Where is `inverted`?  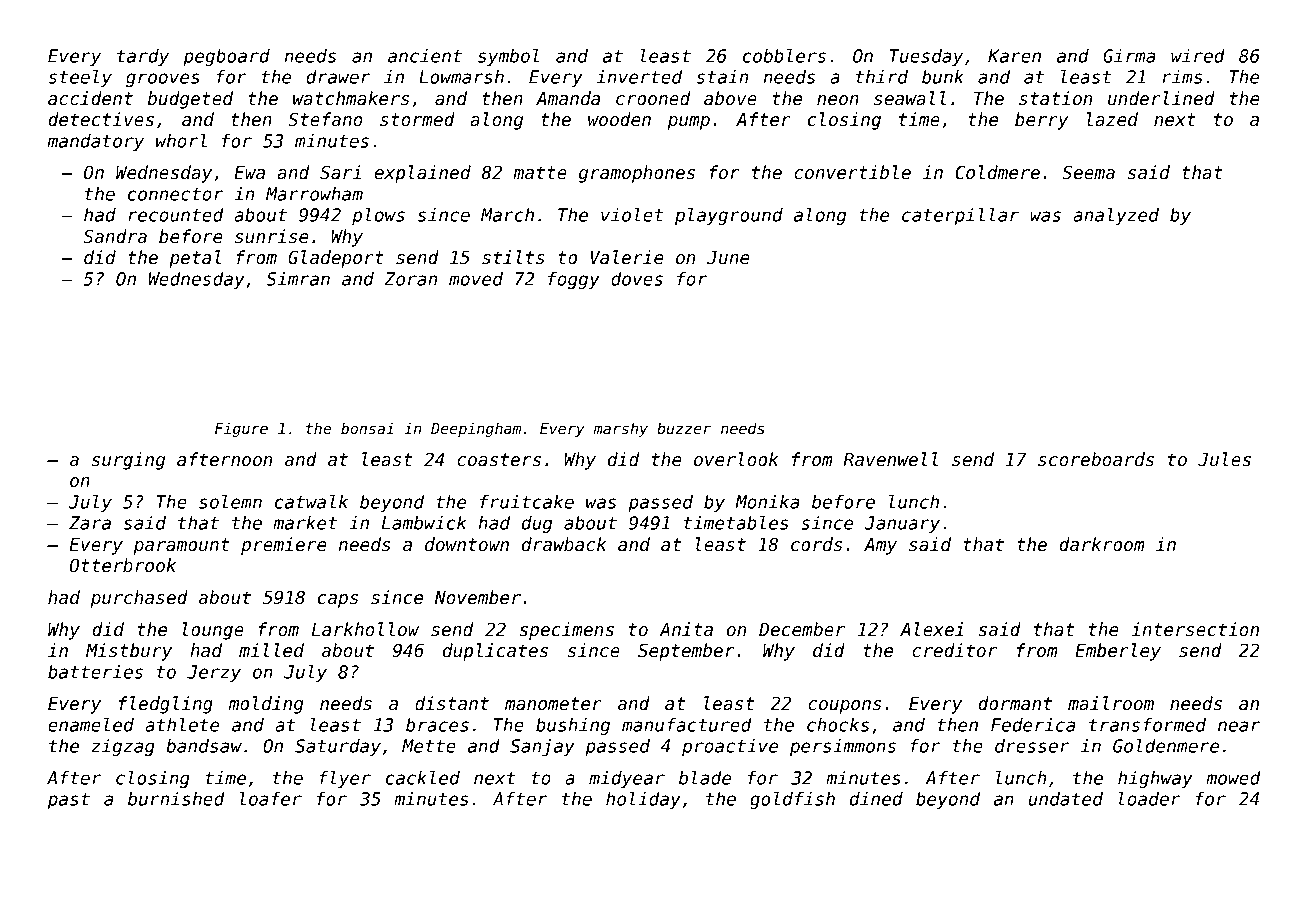 inverted is located at coordinates (639, 77).
